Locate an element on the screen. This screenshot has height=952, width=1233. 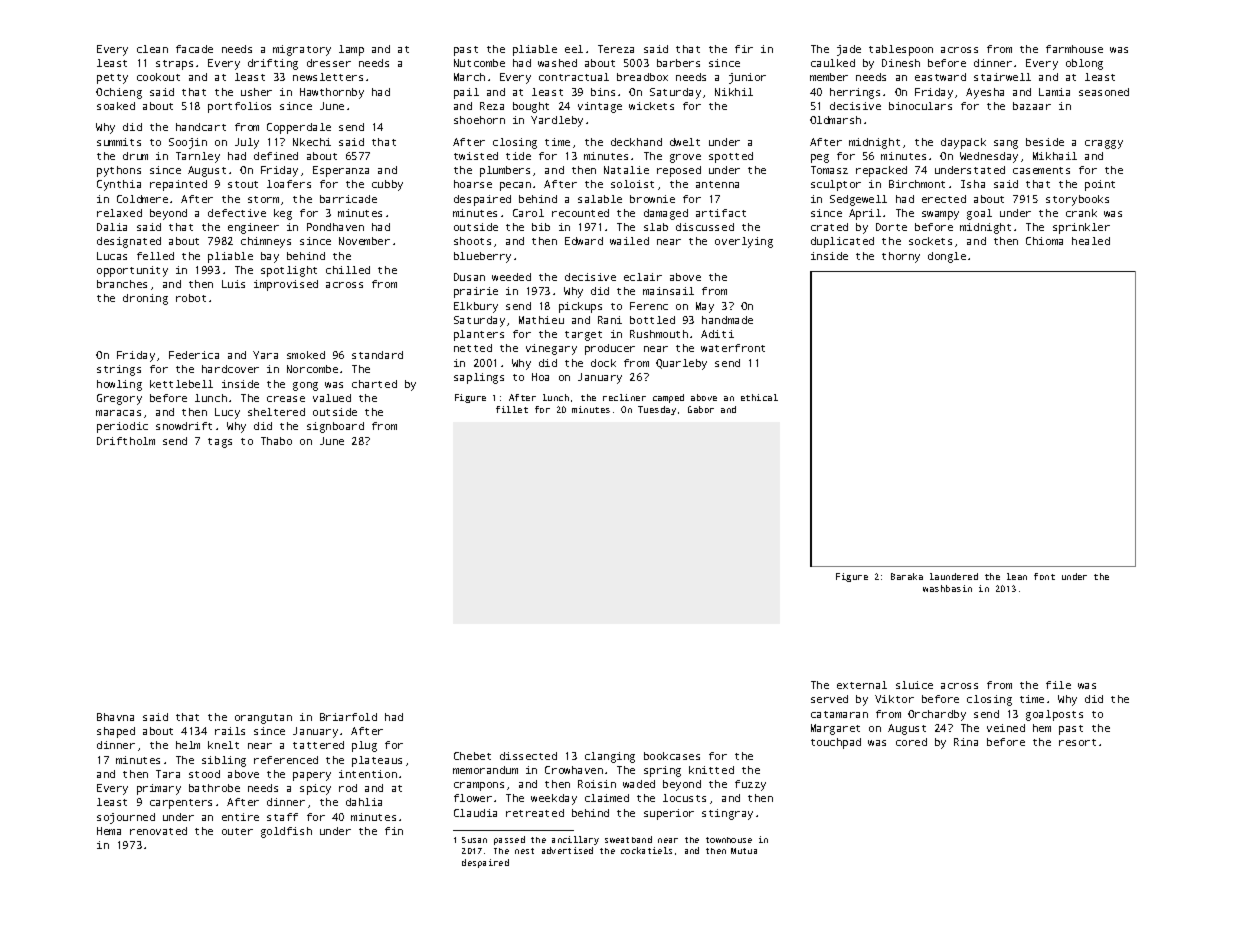
nest is located at coordinates (524, 851).
